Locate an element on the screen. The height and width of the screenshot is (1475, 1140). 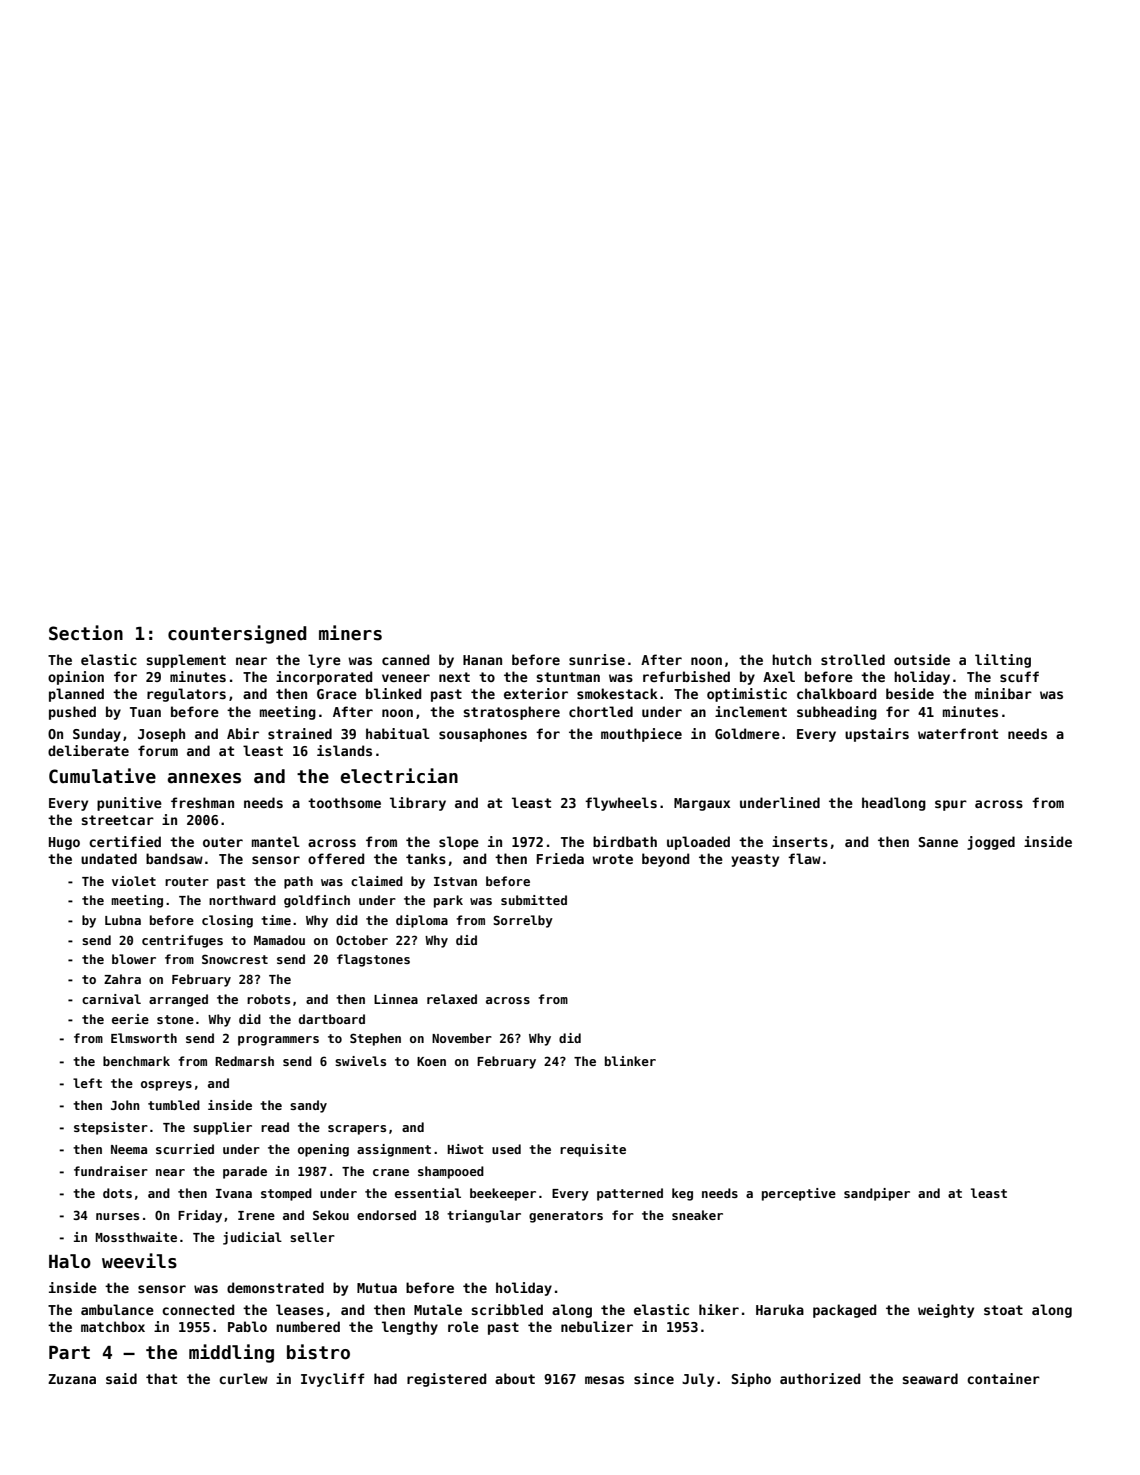
Lubna is located at coordinates (123, 920).
